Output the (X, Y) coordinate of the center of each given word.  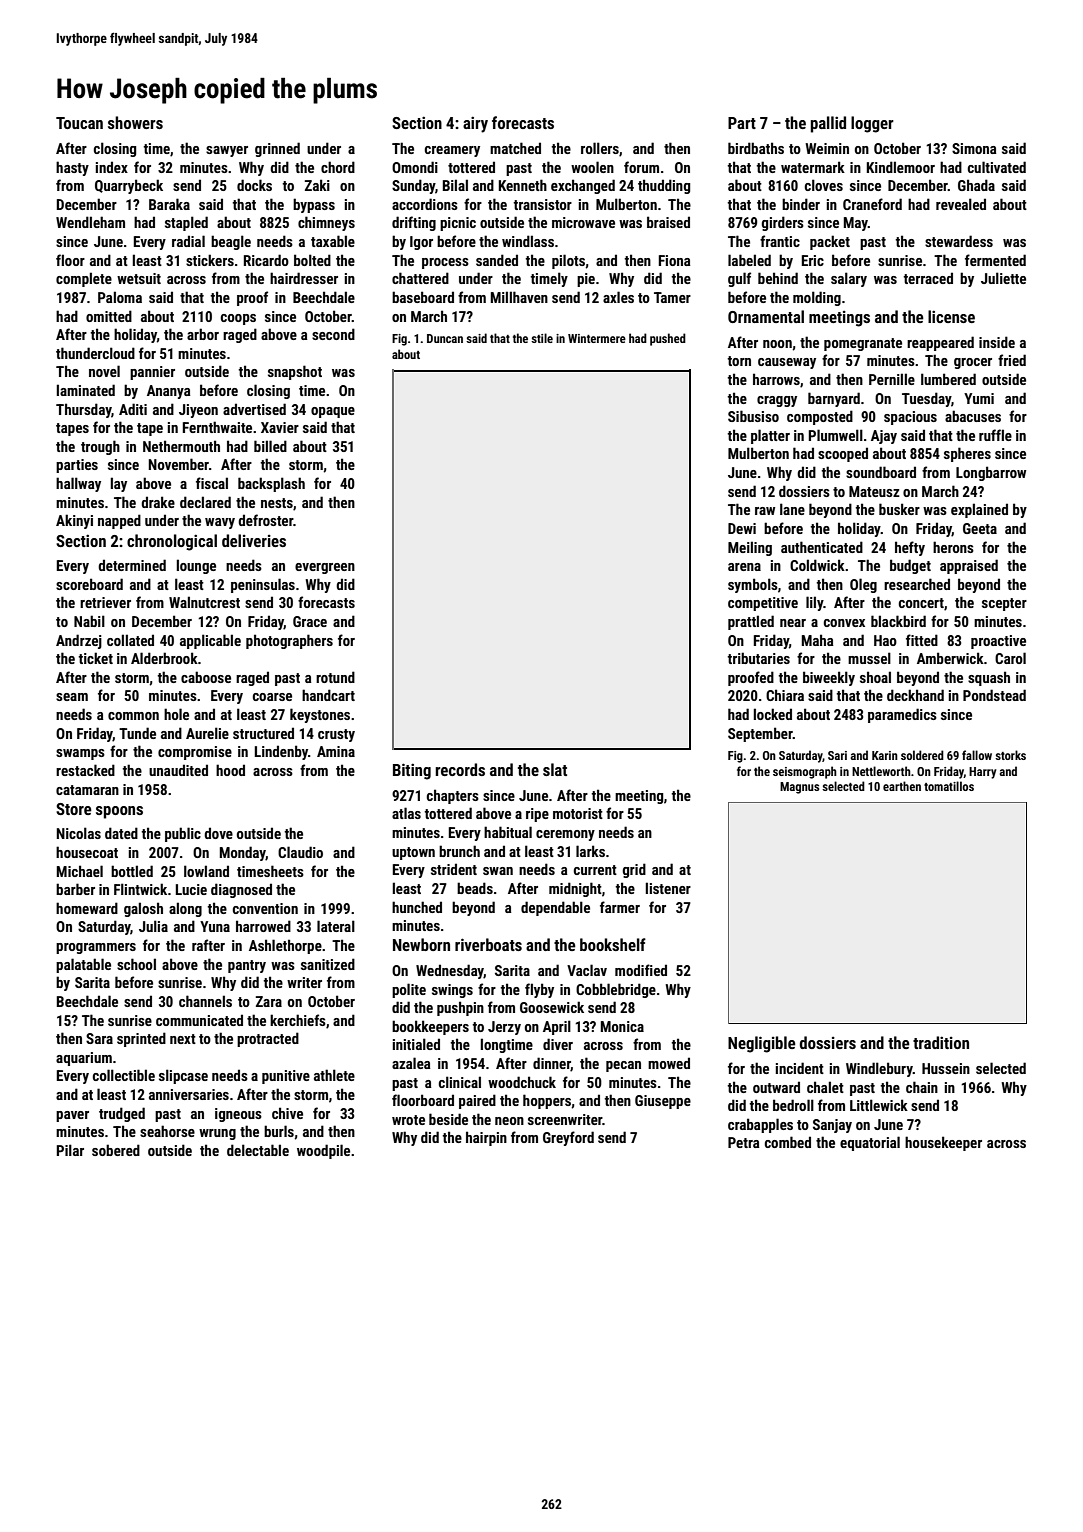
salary (849, 279)
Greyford (568, 1138)
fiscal (212, 483)
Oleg (863, 585)
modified (641, 970)
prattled (751, 622)
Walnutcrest (204, 602)
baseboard (423, 297)
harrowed (263, 926)
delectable (258, 1150)
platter (770, 436)
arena (744, 567)
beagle (231, 242)
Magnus (799, 788)
